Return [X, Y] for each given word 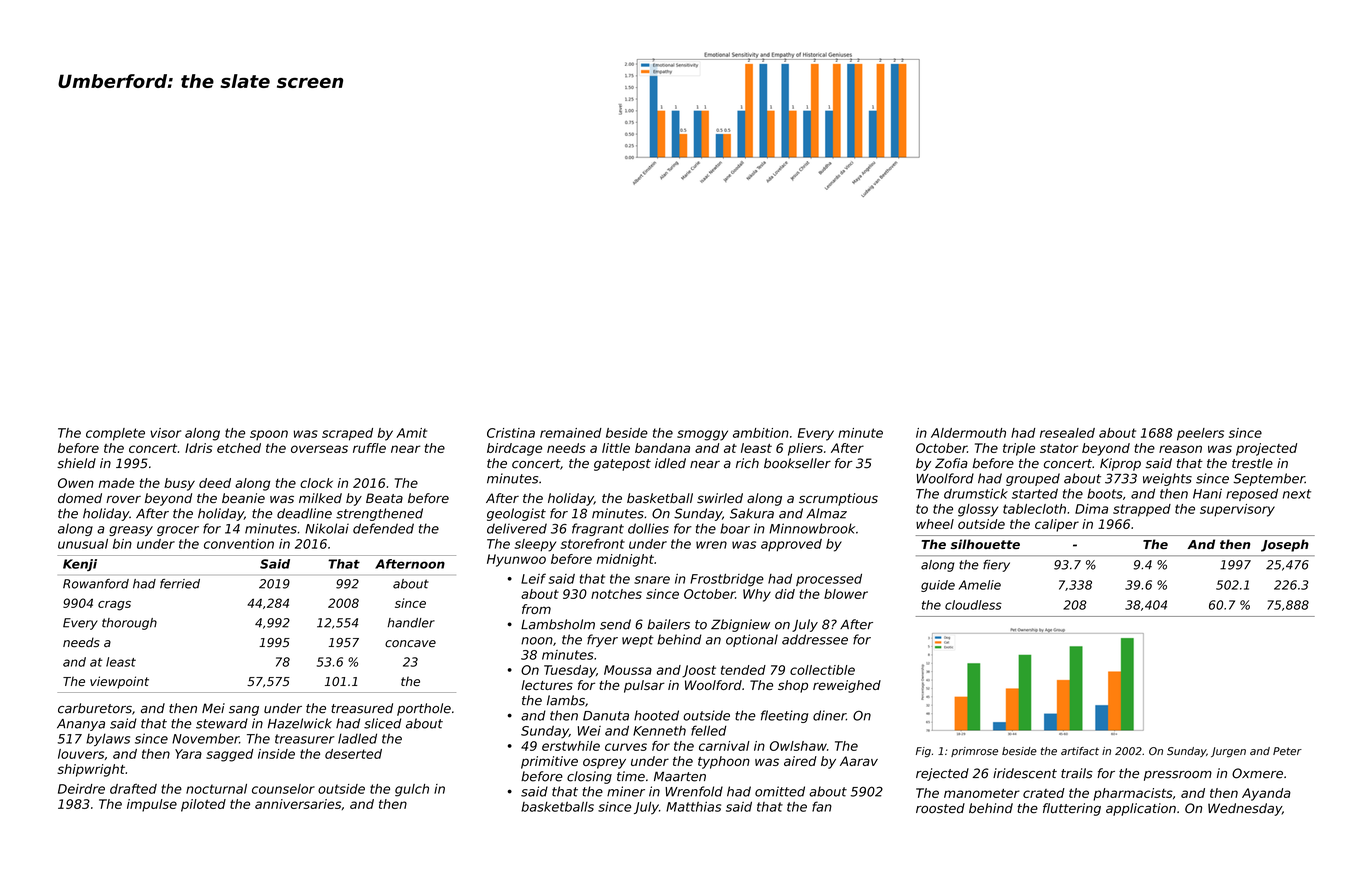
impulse [152, 805]
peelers [1200, 434]
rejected [942, 774]
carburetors [95, 708]
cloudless [973, 605]
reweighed [847, 686]
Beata [384, 498]
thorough [129, 624]
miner [626, 791]
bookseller [797, 463]
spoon [269, 435]
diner [829, 715]
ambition [761, 433]
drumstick [976, 493]
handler [411, 623]
